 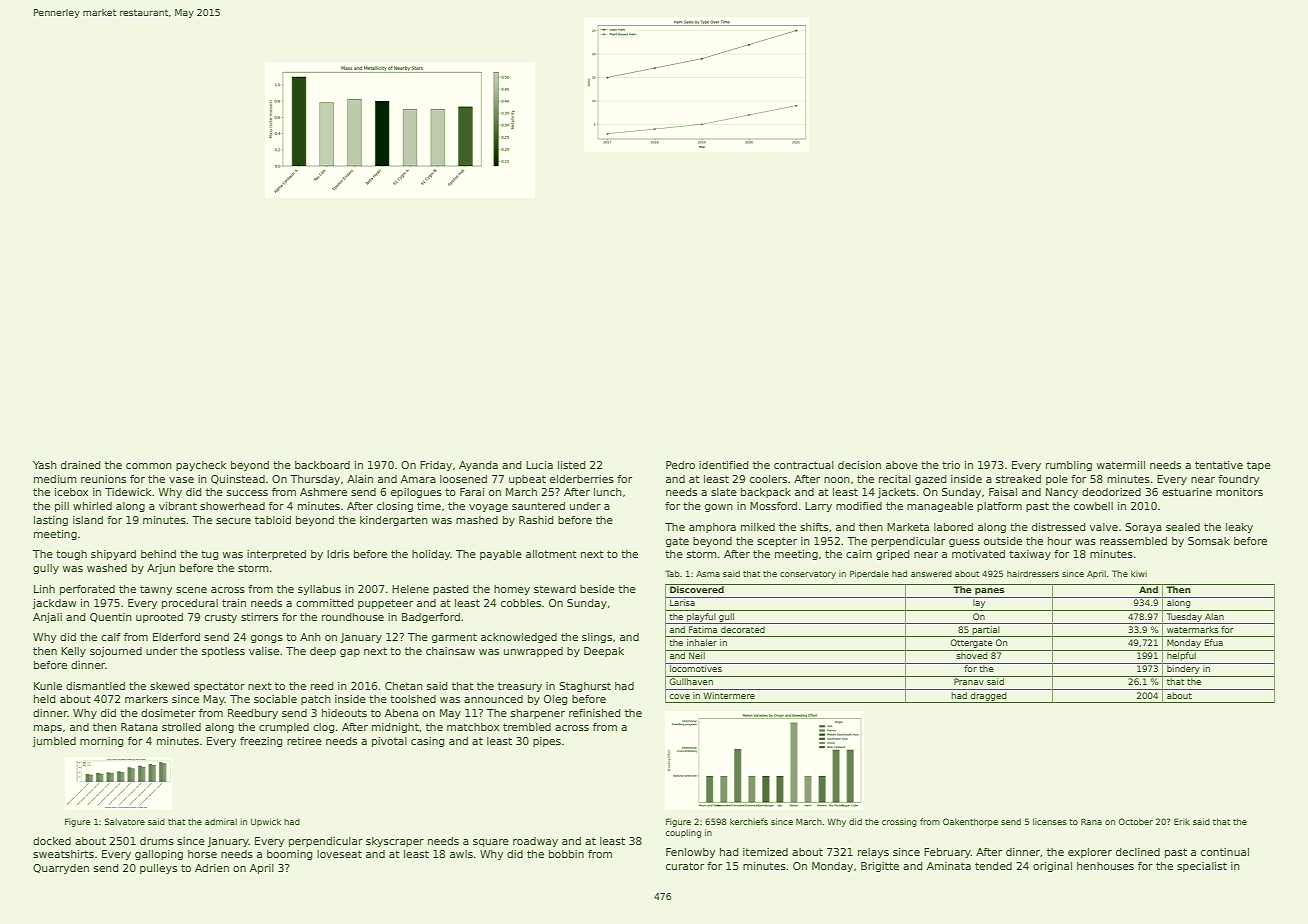 I want to click on loosened, so click(x=463, y=479).
